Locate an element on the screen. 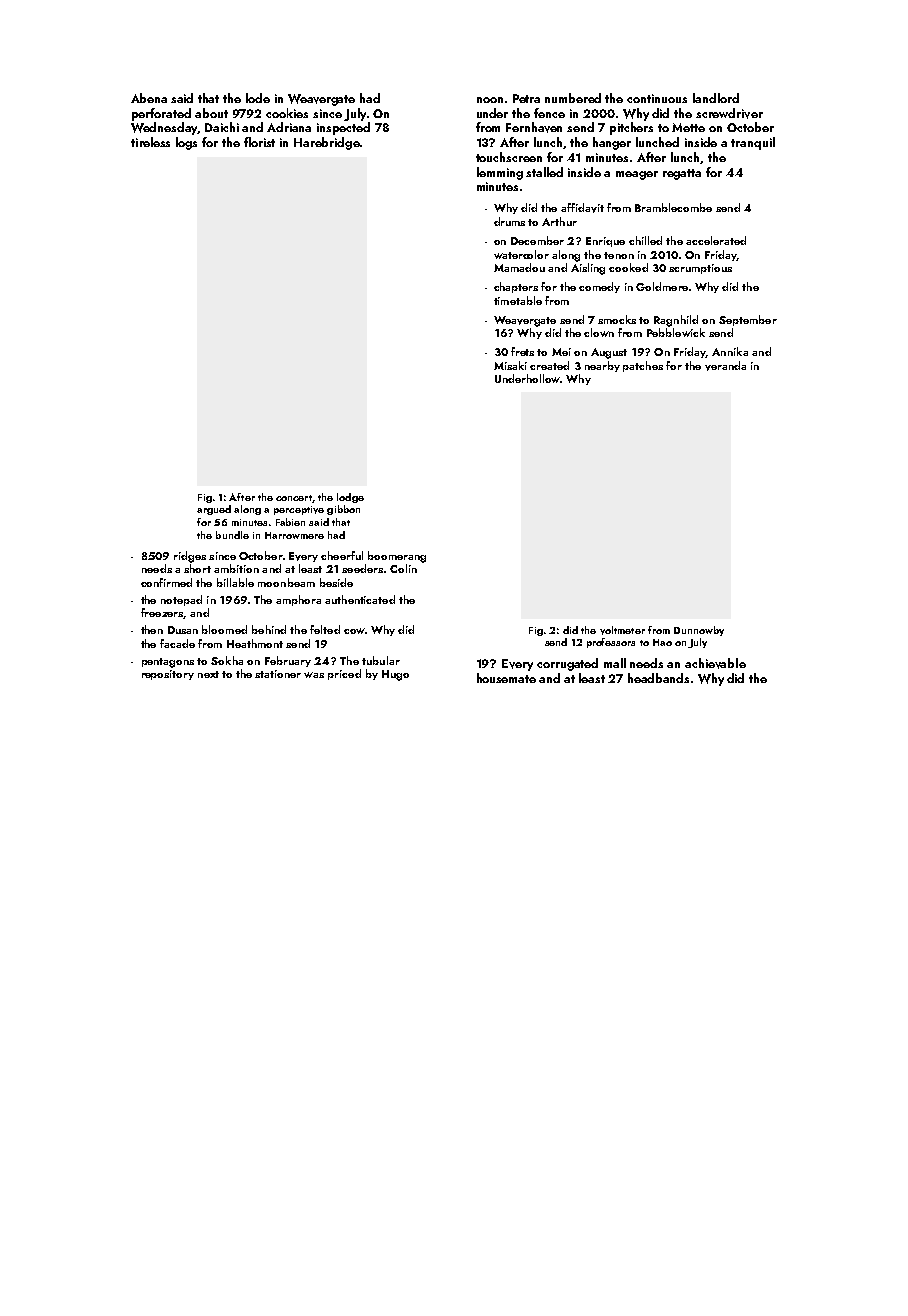 Image resolution: width=908 pixels, height=1316 pixels. Sokha is located at coordinates (227, 660).
